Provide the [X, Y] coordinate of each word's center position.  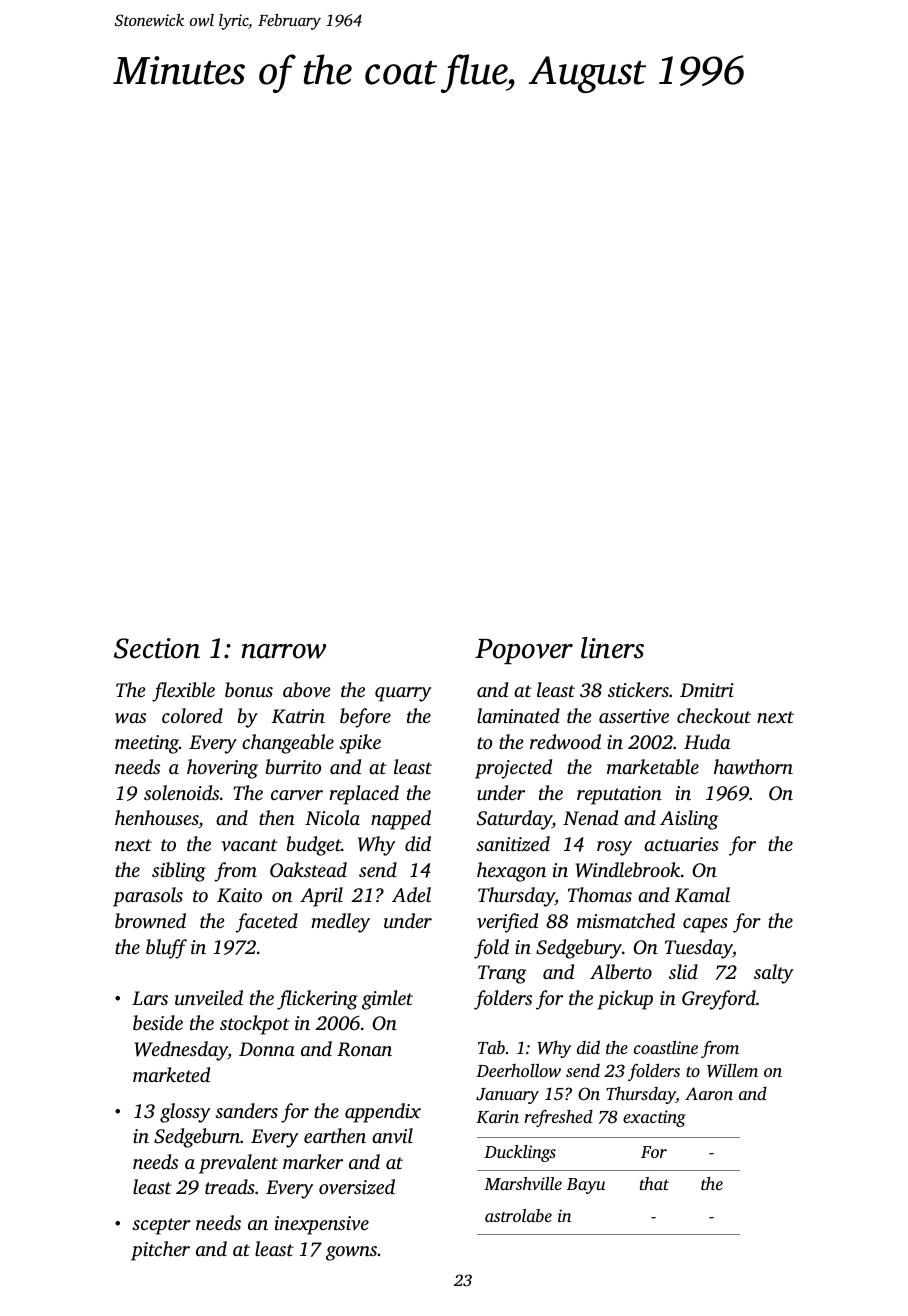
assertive [634, 716]
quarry [403, 694]
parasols [148, 897]
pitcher [160, 1251]
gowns [351, 1253]
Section [157, 648]
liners [612, 648]
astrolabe [518, 1215]
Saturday [514, 820]
